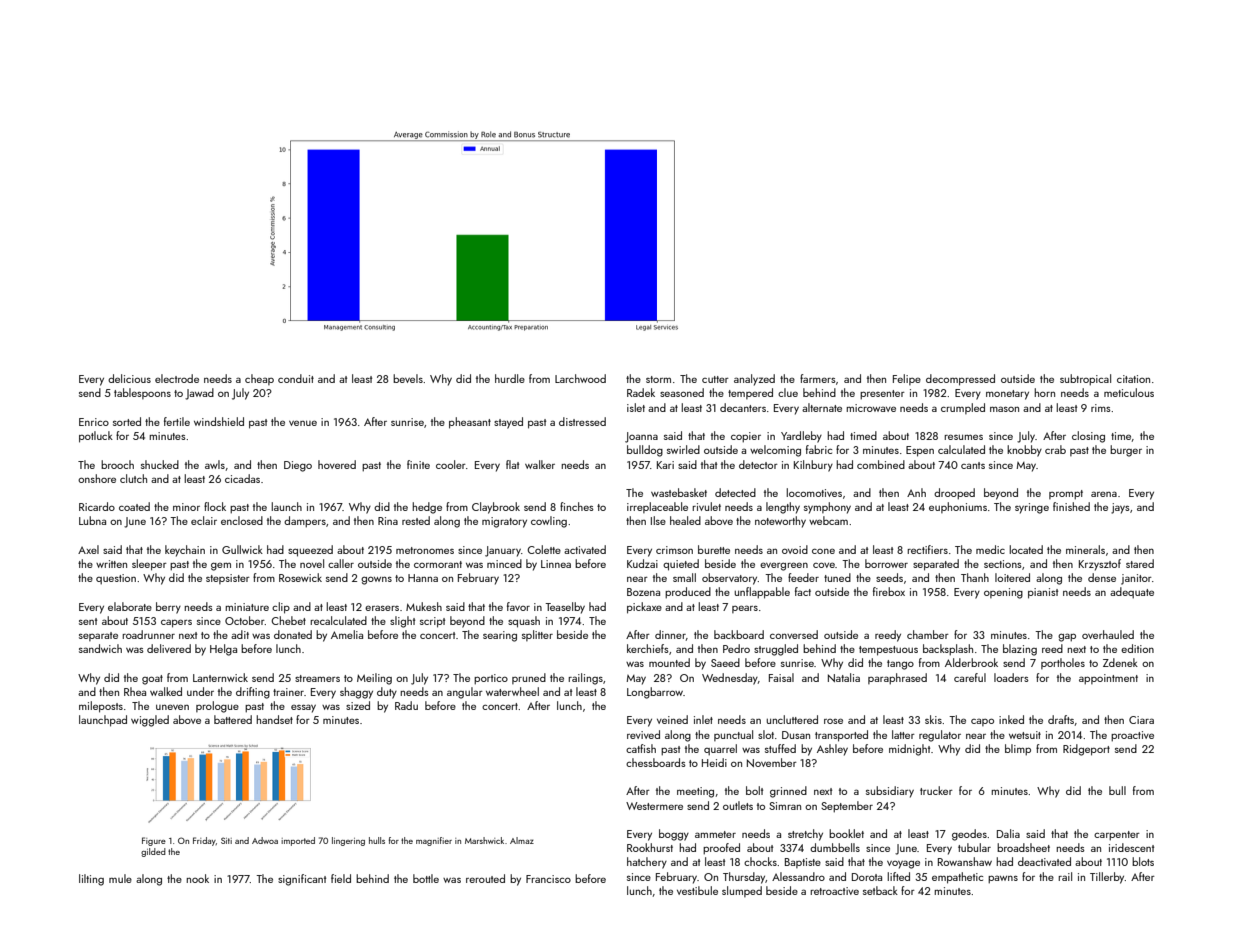 The width and height of the page is (1233, 952). Describe the element at coordinates (788, 792) in the page. I see `grinned` at that location.
